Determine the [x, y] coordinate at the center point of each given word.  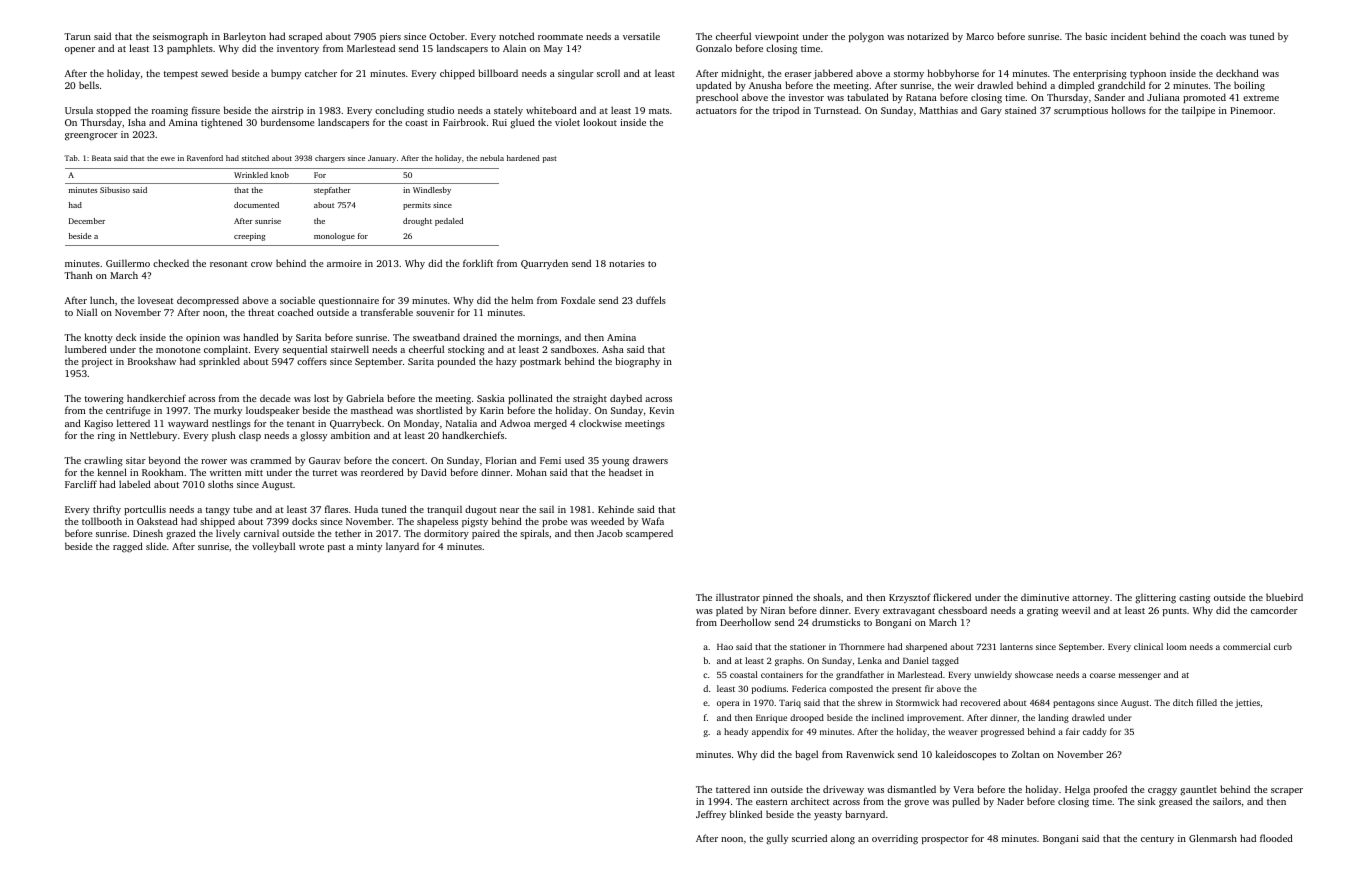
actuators [716, 111]
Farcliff [81, 484]
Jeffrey [711, 815]
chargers [330, 159]
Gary [991, 111]
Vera [963, 789]
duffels [651, 300]
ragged [128, 547]
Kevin [661, 410]
